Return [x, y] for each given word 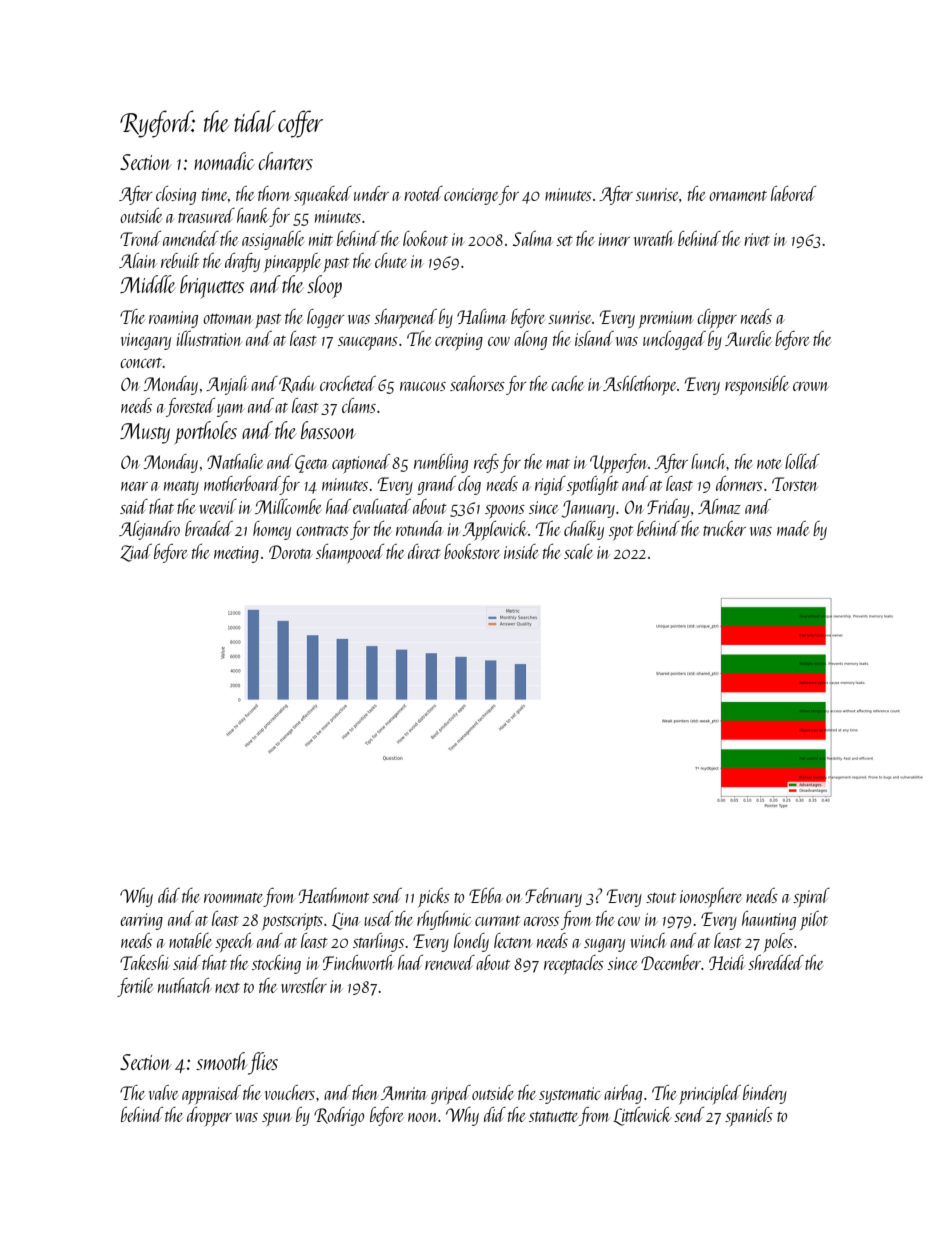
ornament [738, 196]
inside [521, 551]
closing [176, 195]
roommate [233, 898]
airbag [623, 1094]
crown [811, 386]
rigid [550, 485]
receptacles [574, 964]
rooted [423, 193]
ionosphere [711, 897]
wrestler [304, 985]
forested [190, 407]
